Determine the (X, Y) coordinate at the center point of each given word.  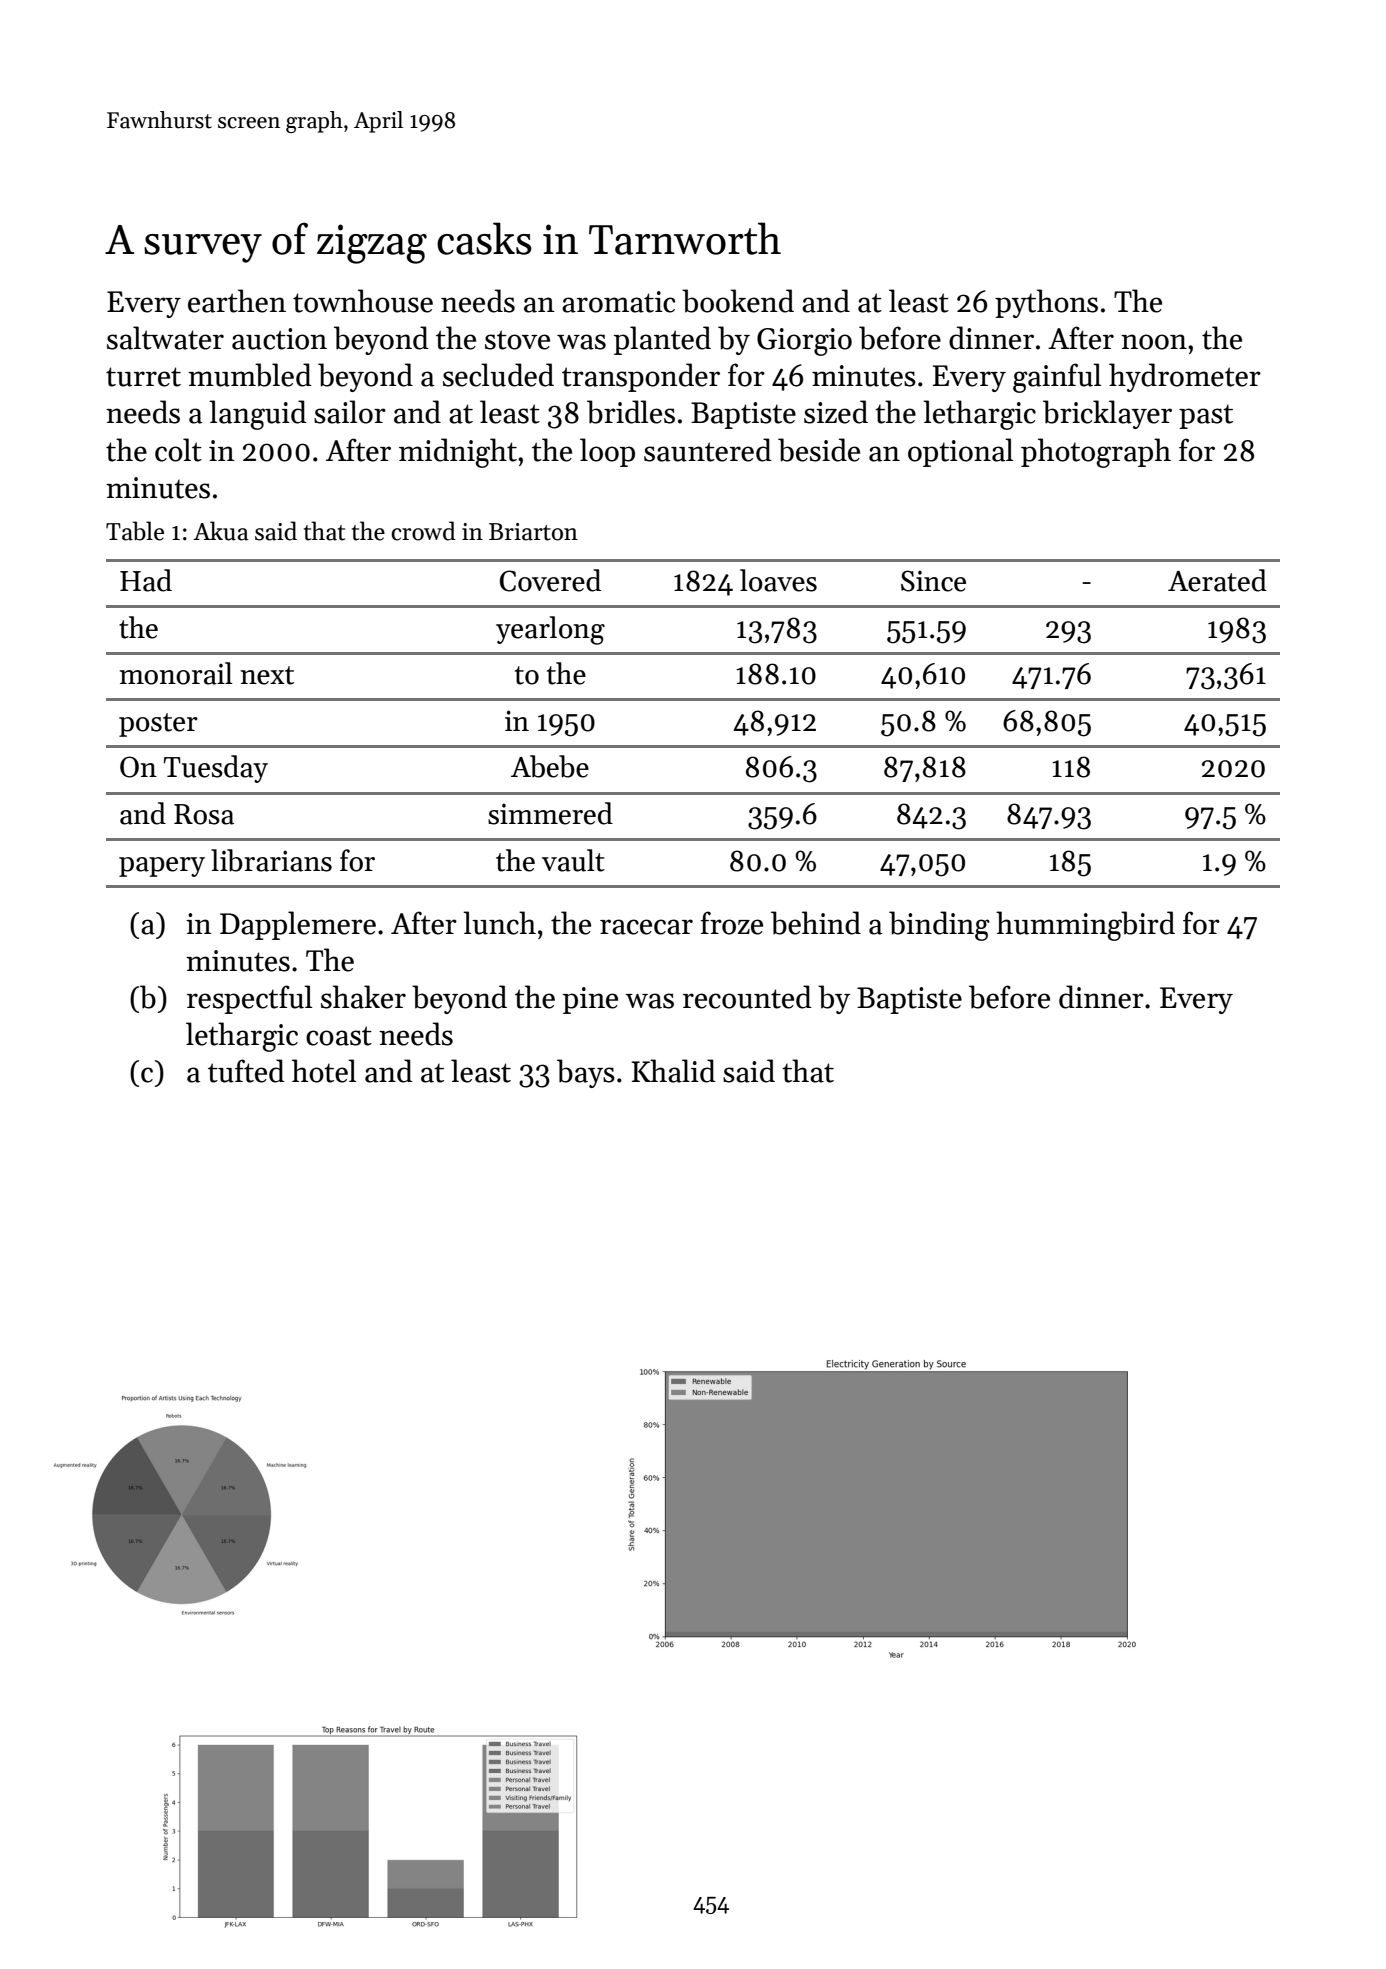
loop (607, 452)
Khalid (673, 1071)
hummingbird (1085, 926)
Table (135, 531)
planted (662, 340)
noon (1154, 342)
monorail (176, 673)
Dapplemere (298, 925)
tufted (246, 1071)
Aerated (1217, 580)
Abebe (550, 766)
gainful (1057, 378)
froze (732, 923)
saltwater (165, 338)
